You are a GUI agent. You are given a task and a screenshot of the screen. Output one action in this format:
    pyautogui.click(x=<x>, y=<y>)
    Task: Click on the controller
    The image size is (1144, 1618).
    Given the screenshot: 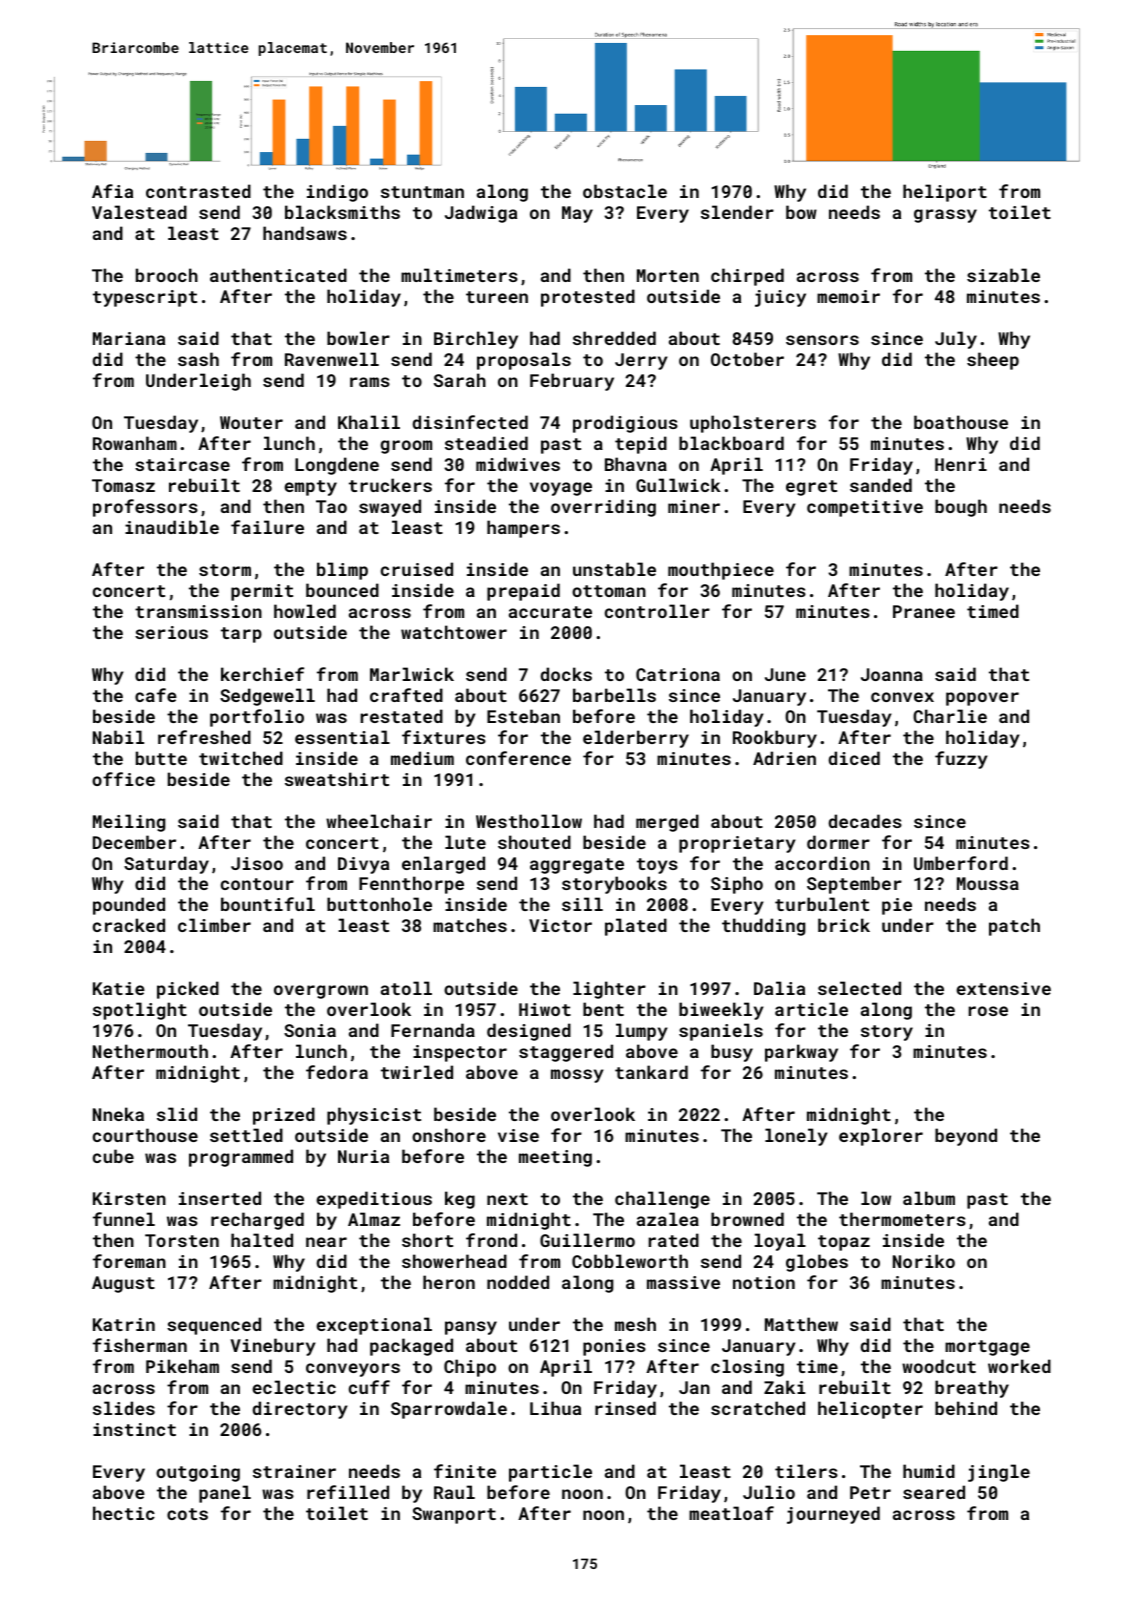 What is the action you would take?
    pyautogui.click(x=657, y=611)
